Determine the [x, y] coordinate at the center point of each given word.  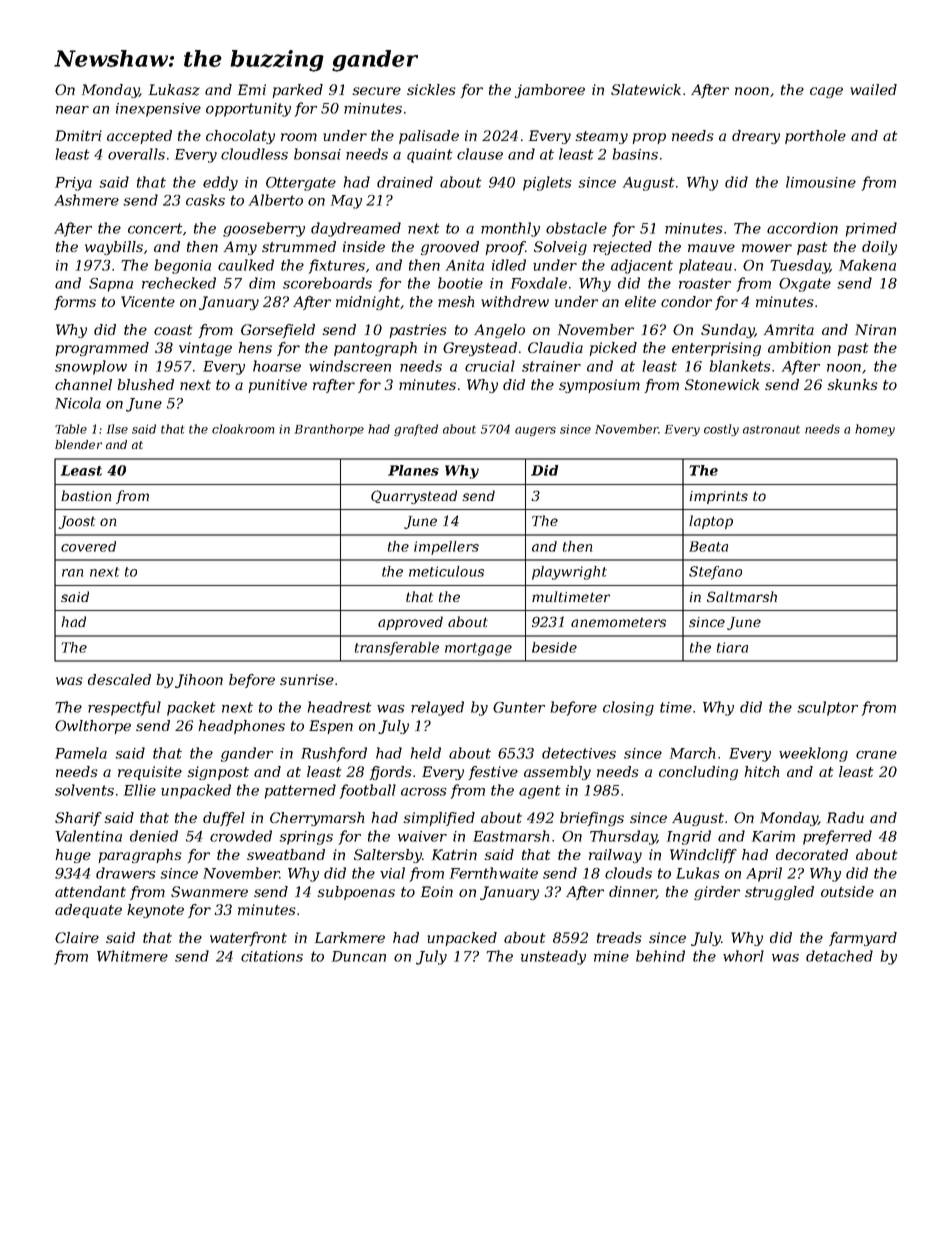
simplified [439, 819]
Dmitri [78, 135]
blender [78, 444]
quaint [429, 156]
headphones [241, 727]
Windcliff [703, 856]
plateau [705, 266]
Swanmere [209, 891]
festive [493, 773]
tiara [732, 647]
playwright [569, 573]
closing [628, 708]
